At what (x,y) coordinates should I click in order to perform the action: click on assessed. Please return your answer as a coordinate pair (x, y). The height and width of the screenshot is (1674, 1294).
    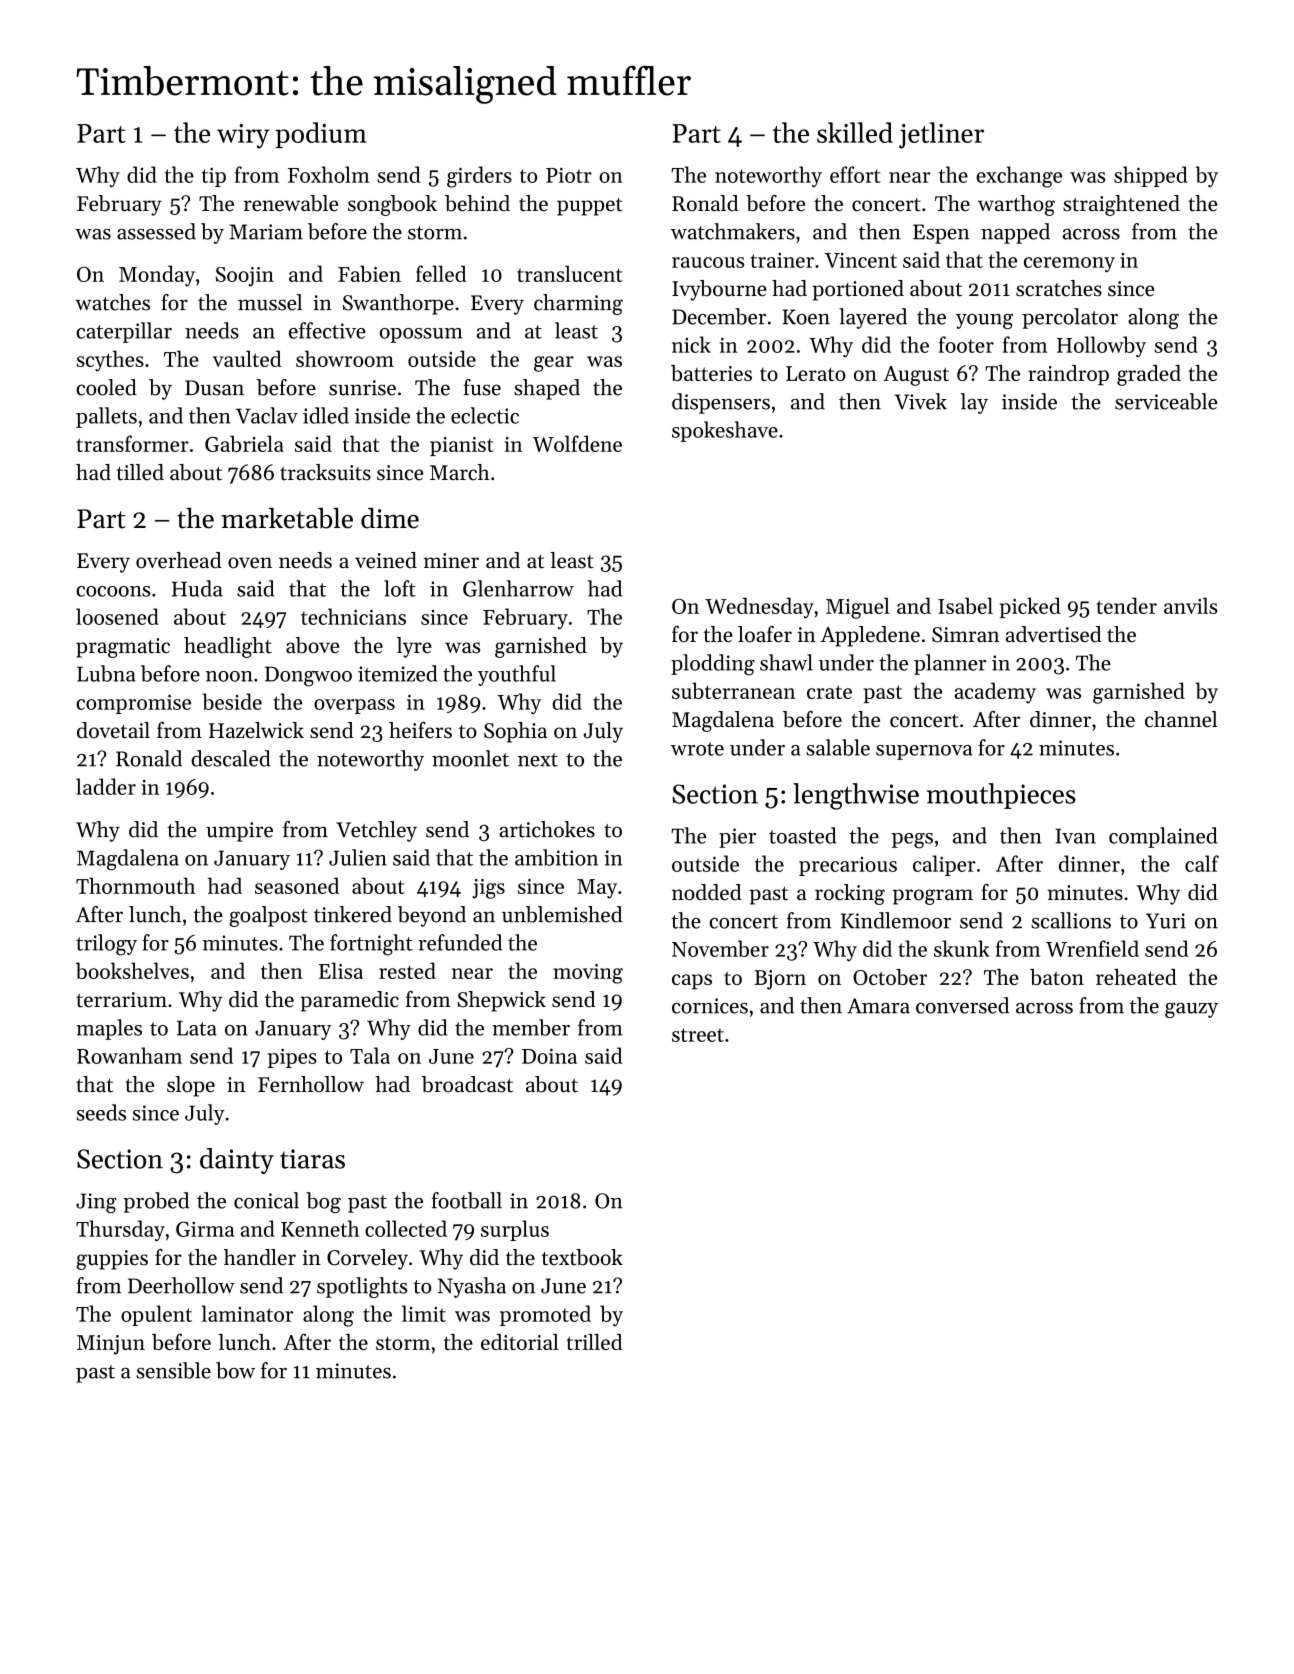
    Looking at the image, I should click on (156, 231).
